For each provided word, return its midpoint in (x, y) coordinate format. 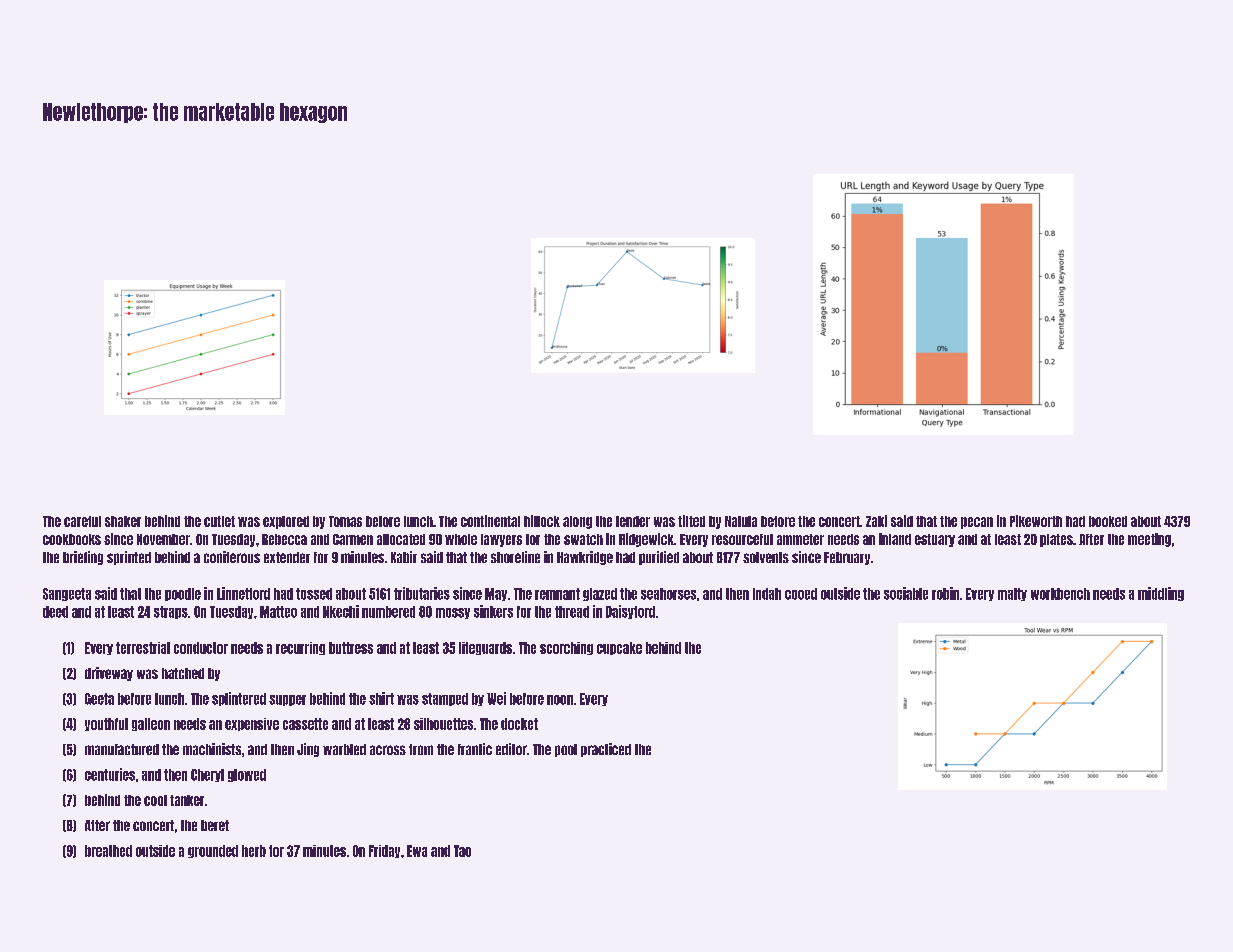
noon (560, 700)
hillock (542, 521)
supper (287, 700)
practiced (606, 750)
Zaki (876, 521)
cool (155, 800)
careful (82, 521)
